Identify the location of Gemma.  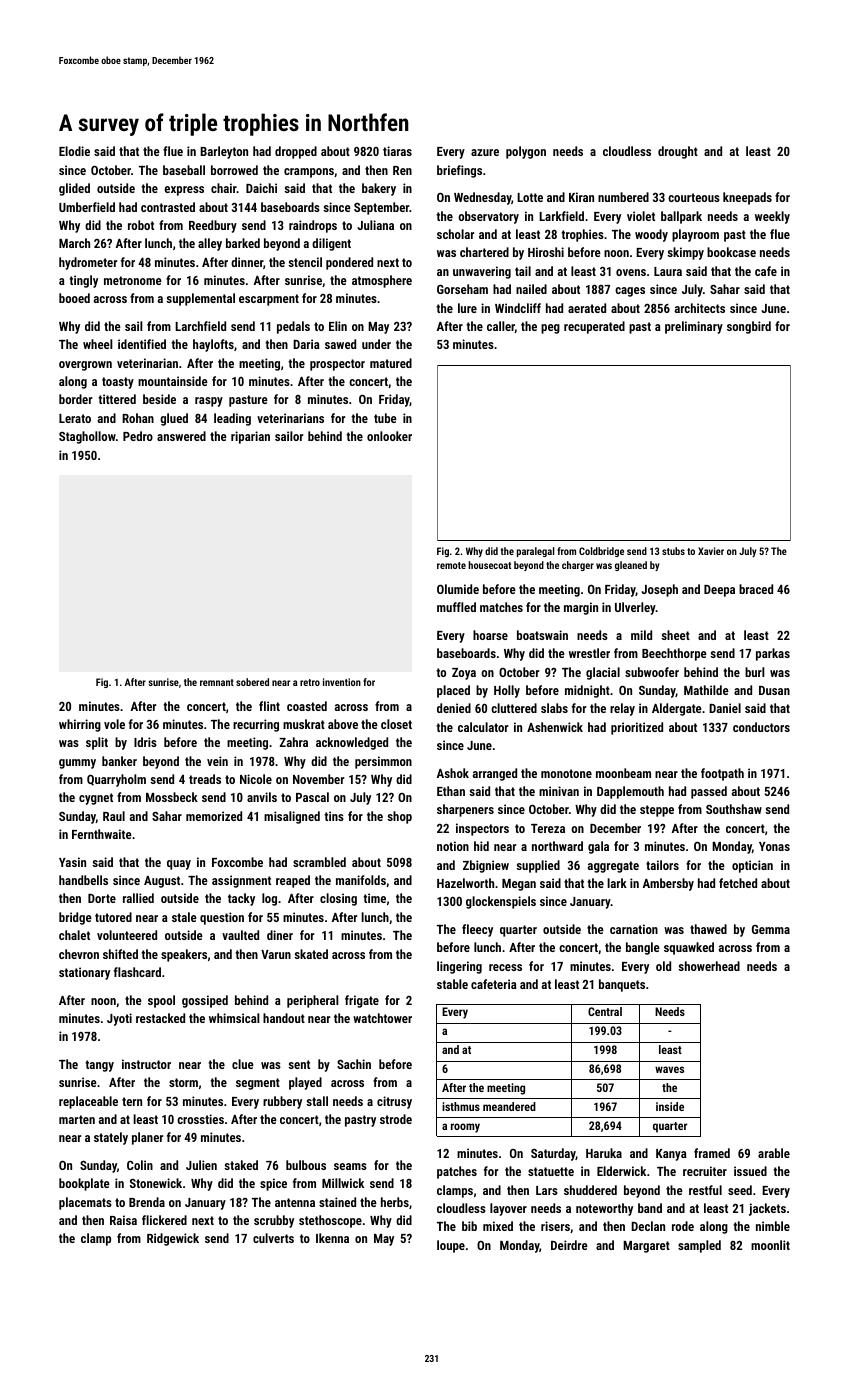
(771, 929).
